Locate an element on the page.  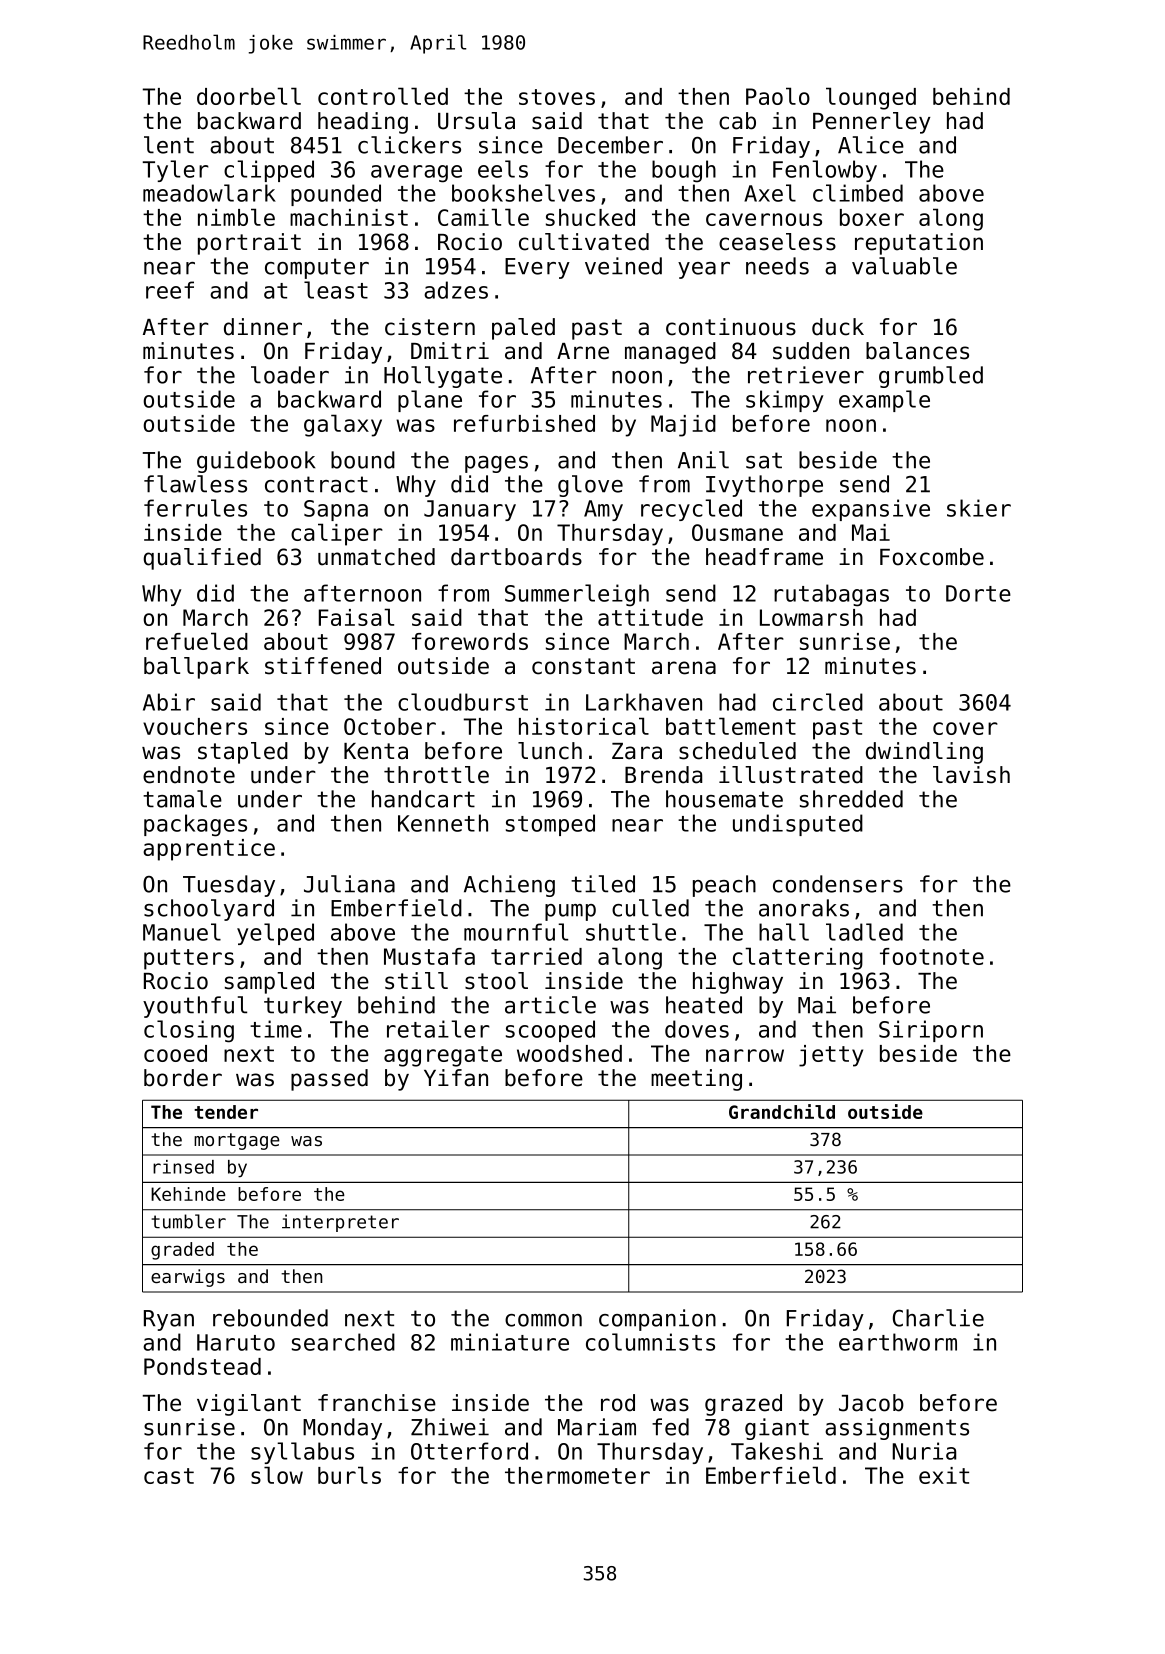
refueled is located at coordinates (197, 641).
